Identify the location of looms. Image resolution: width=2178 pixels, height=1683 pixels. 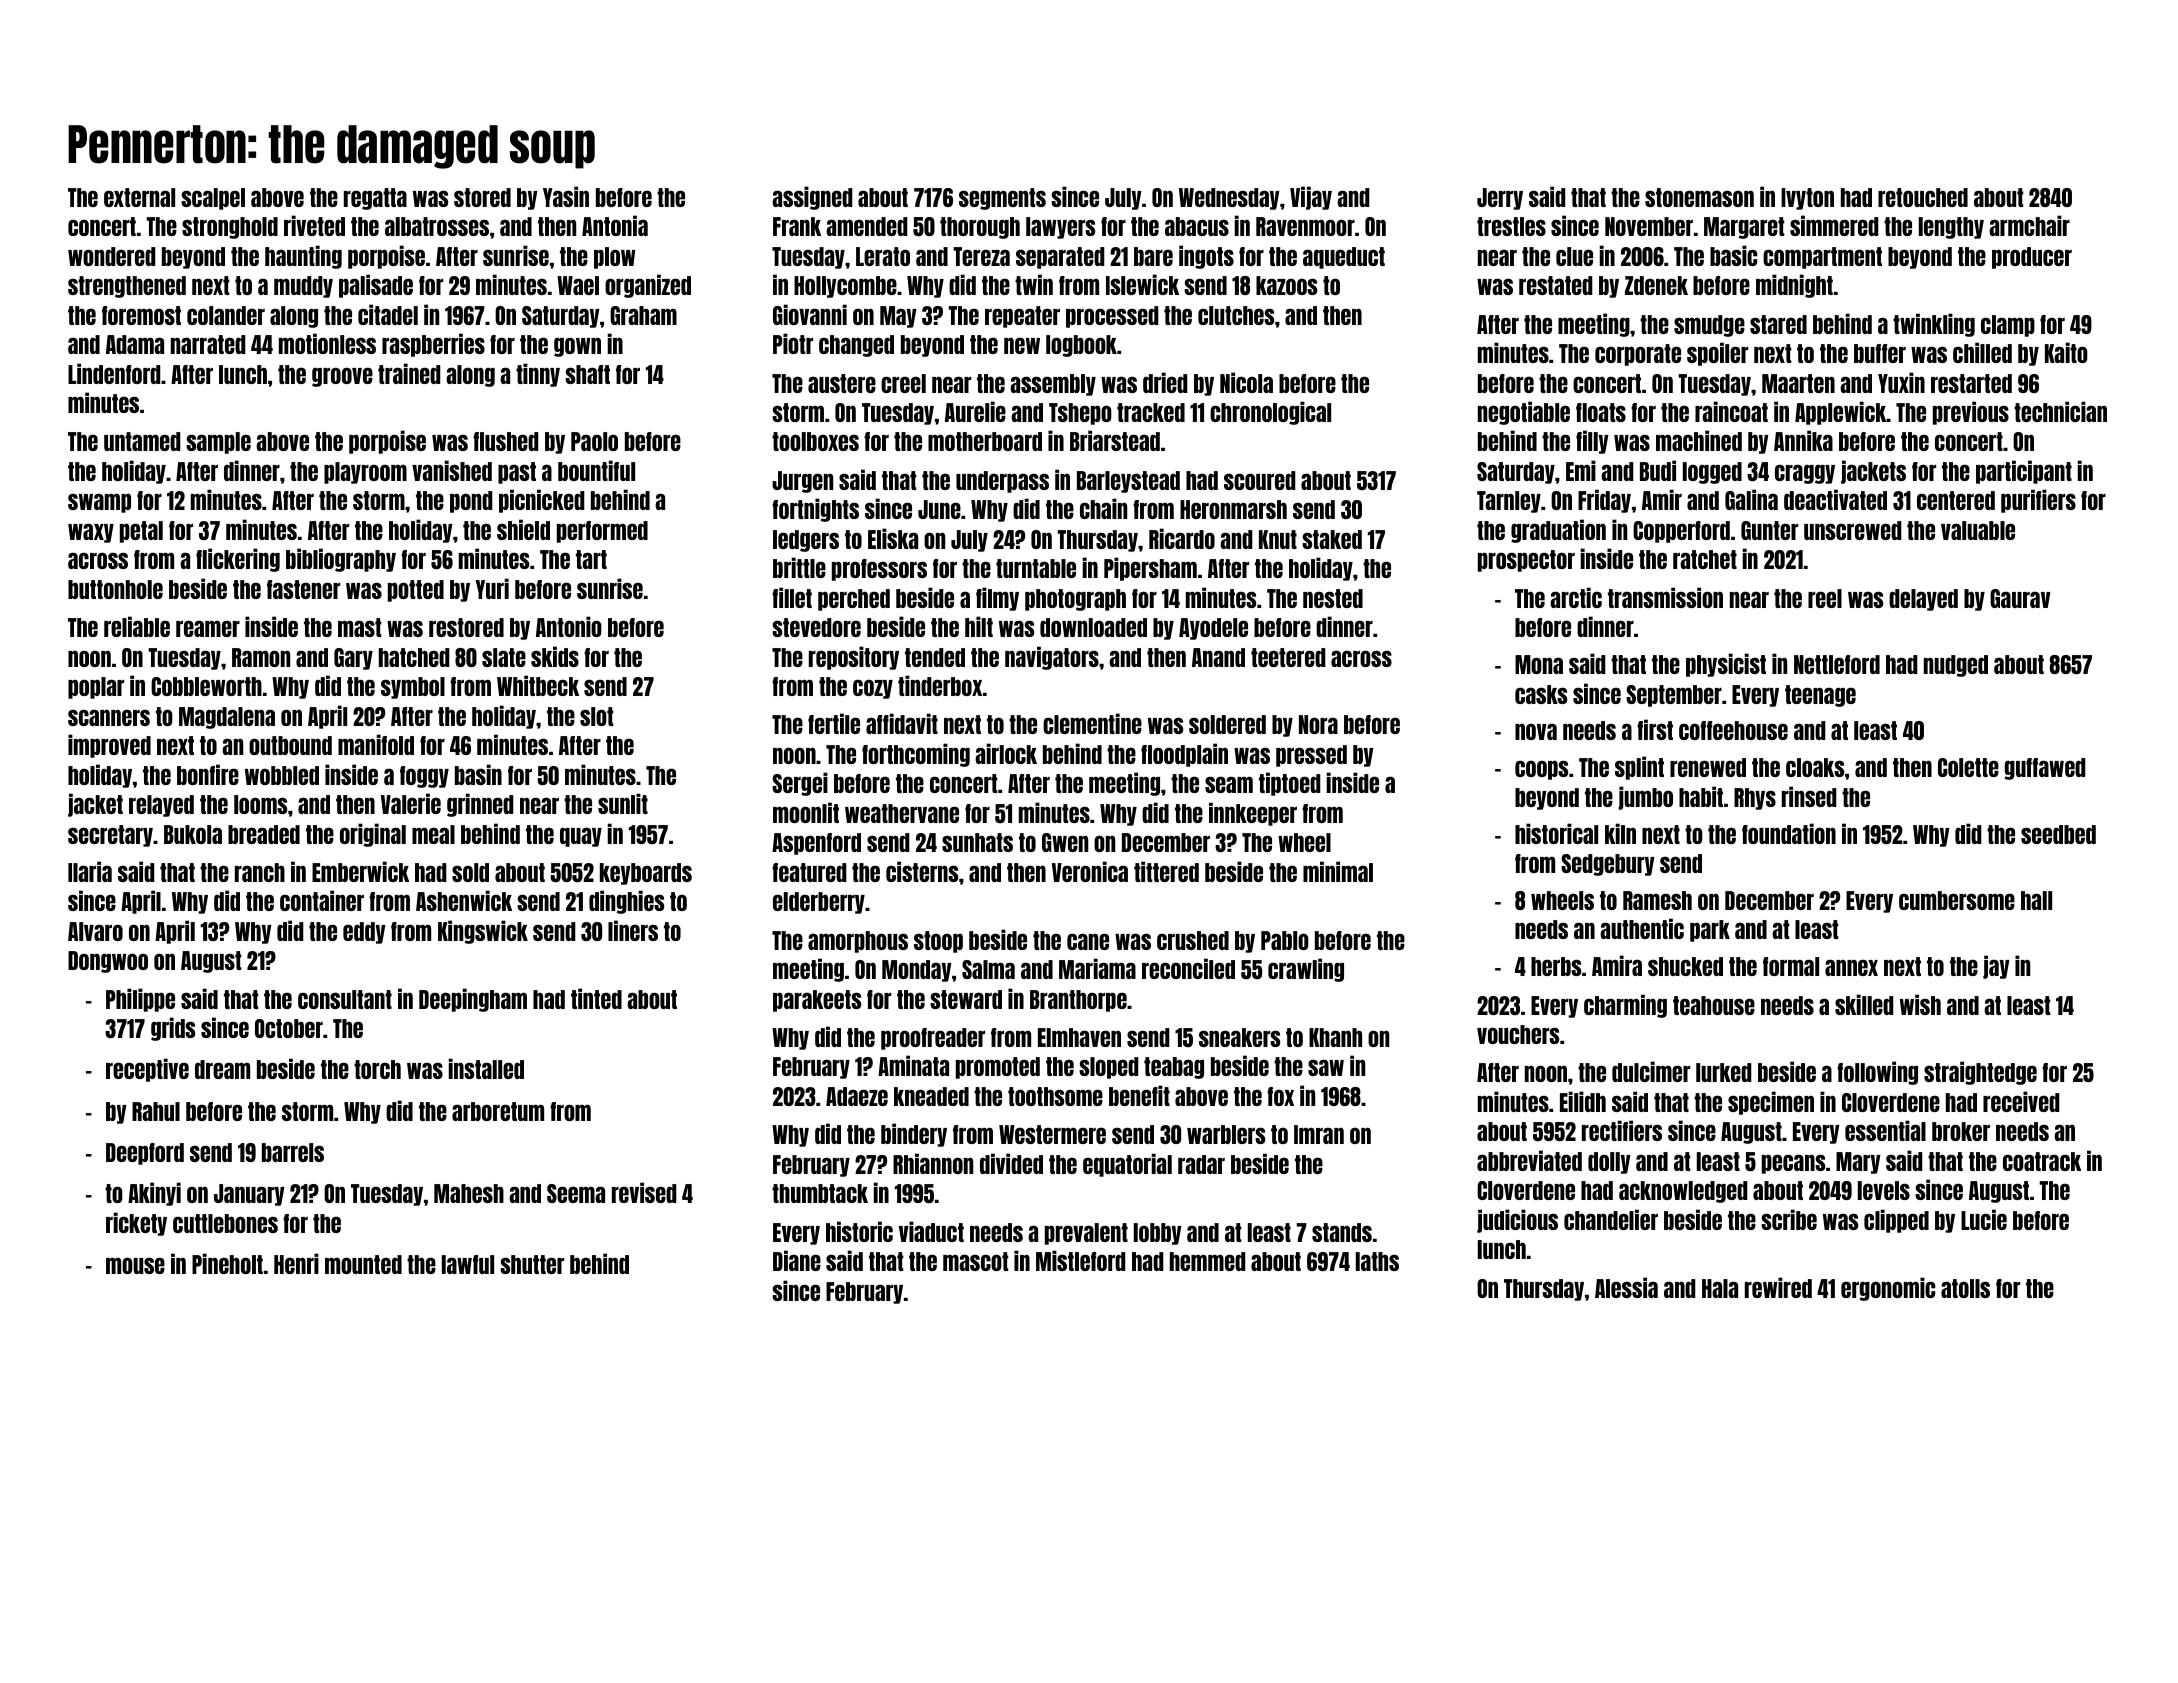
(261, 804).
